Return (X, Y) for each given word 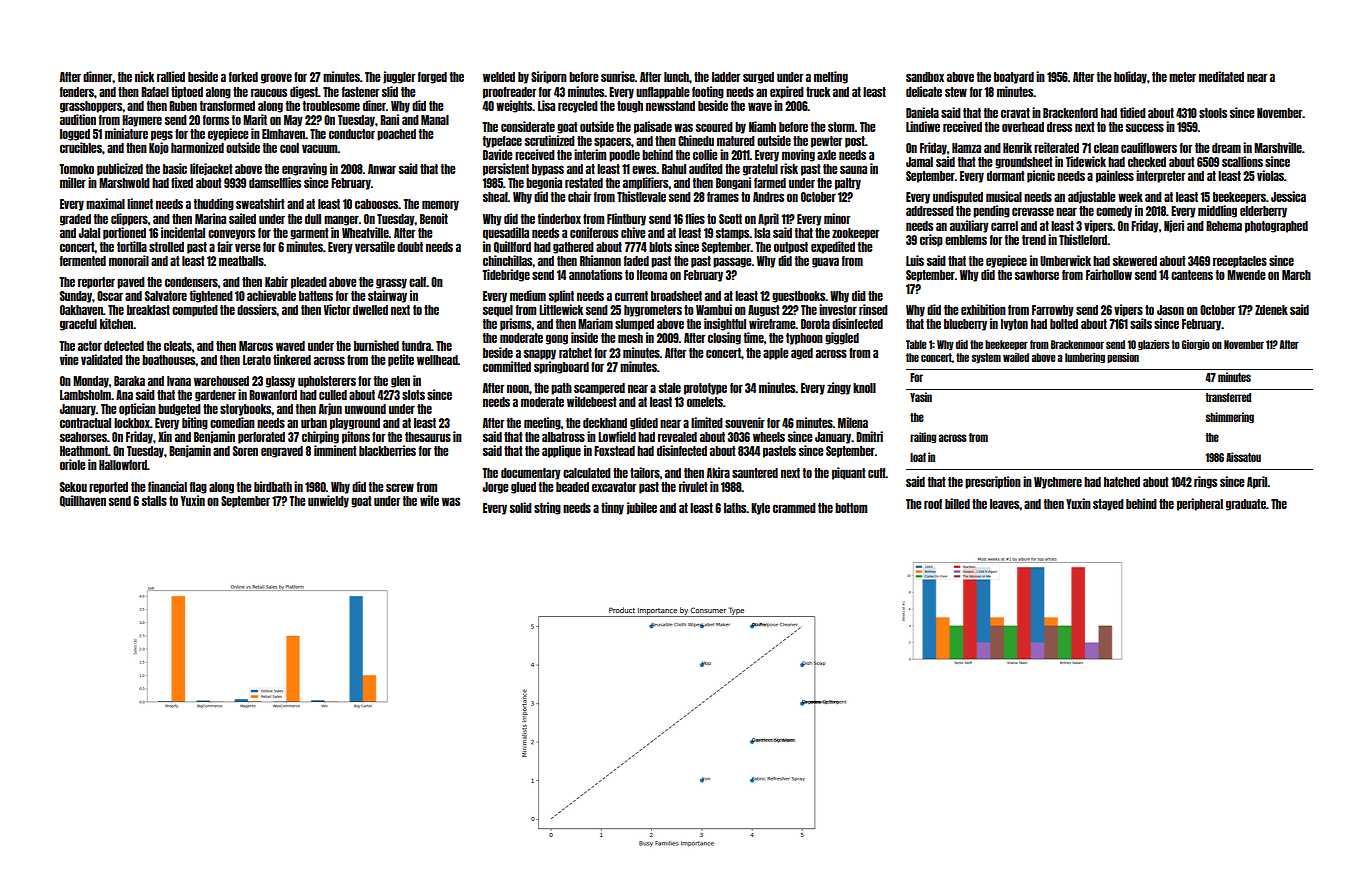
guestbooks (798, 297)
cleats (178, 346)
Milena (853, 422)
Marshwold (124, 183)
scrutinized (550, 140)
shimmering (1230, 418)
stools (1213, 113)
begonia (544, 183)
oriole (72, 464)
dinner (98, 76)
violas (1270, 175)
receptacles (1240, 262)
